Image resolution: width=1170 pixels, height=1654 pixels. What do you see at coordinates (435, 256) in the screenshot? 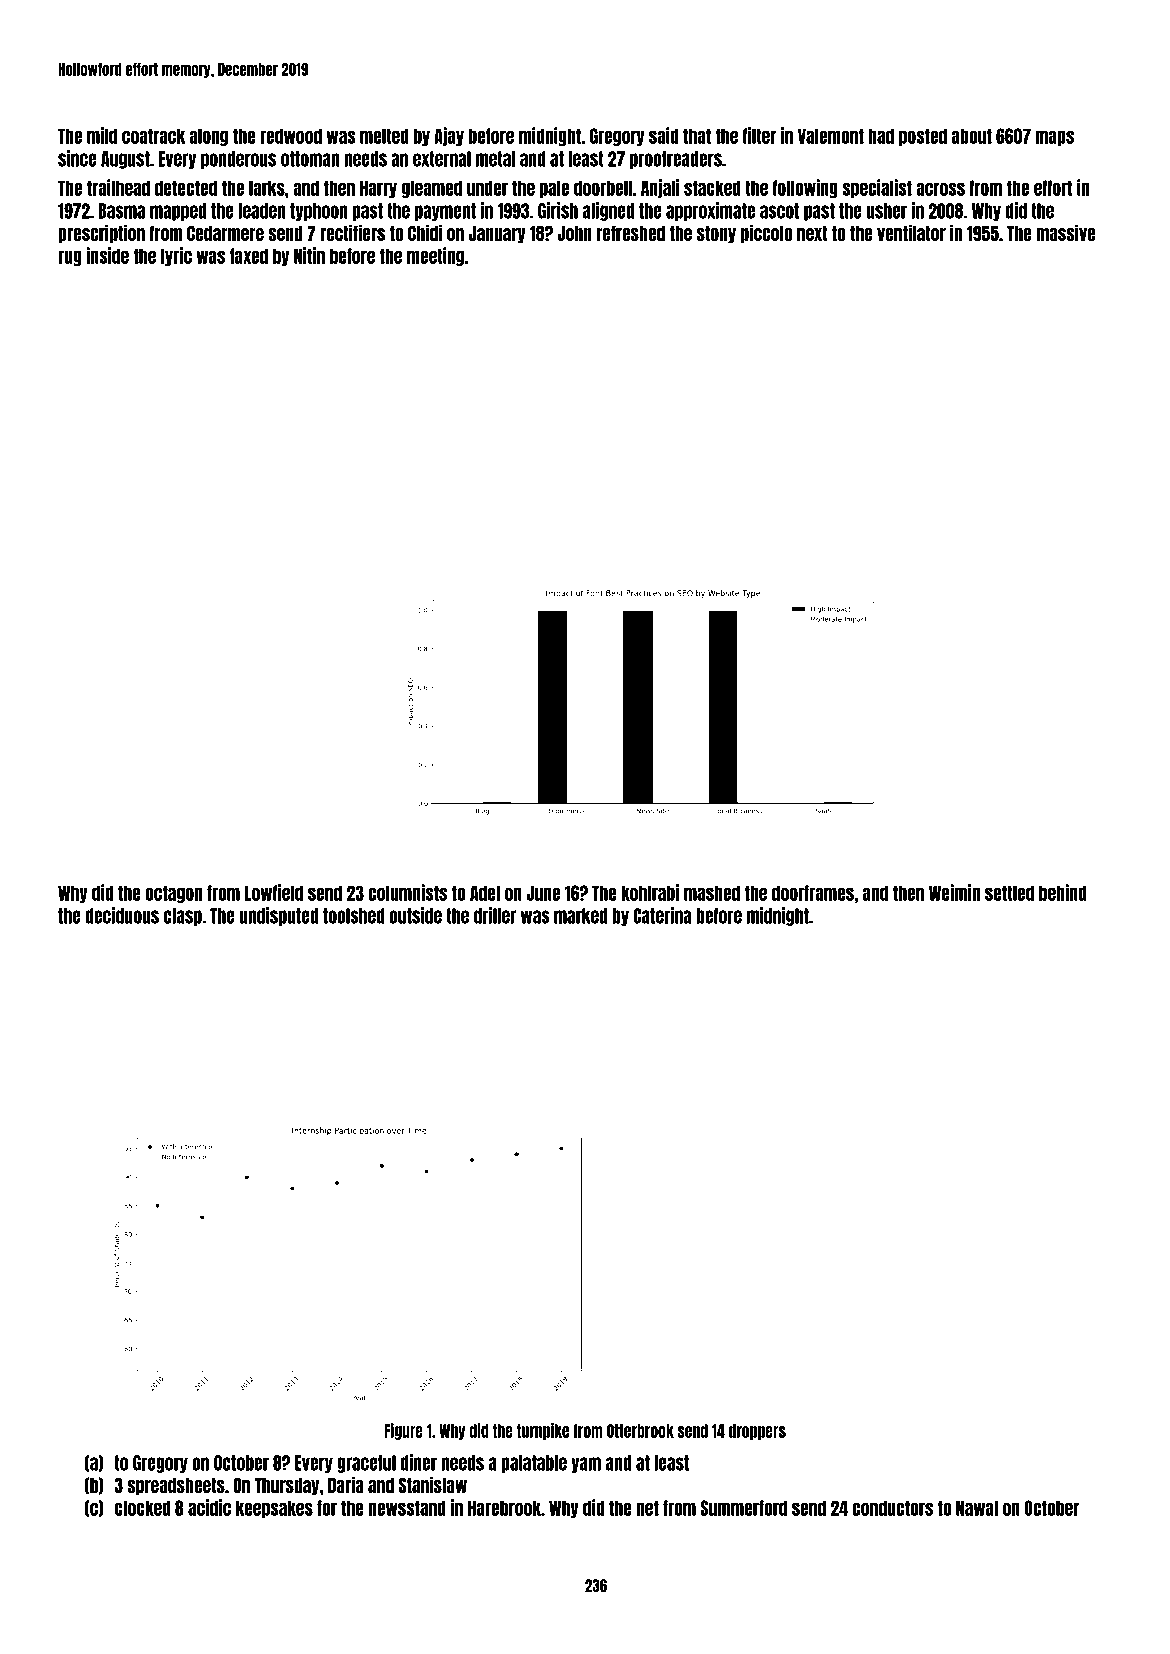
I see `meeting` at bounding box center [435, 256].
